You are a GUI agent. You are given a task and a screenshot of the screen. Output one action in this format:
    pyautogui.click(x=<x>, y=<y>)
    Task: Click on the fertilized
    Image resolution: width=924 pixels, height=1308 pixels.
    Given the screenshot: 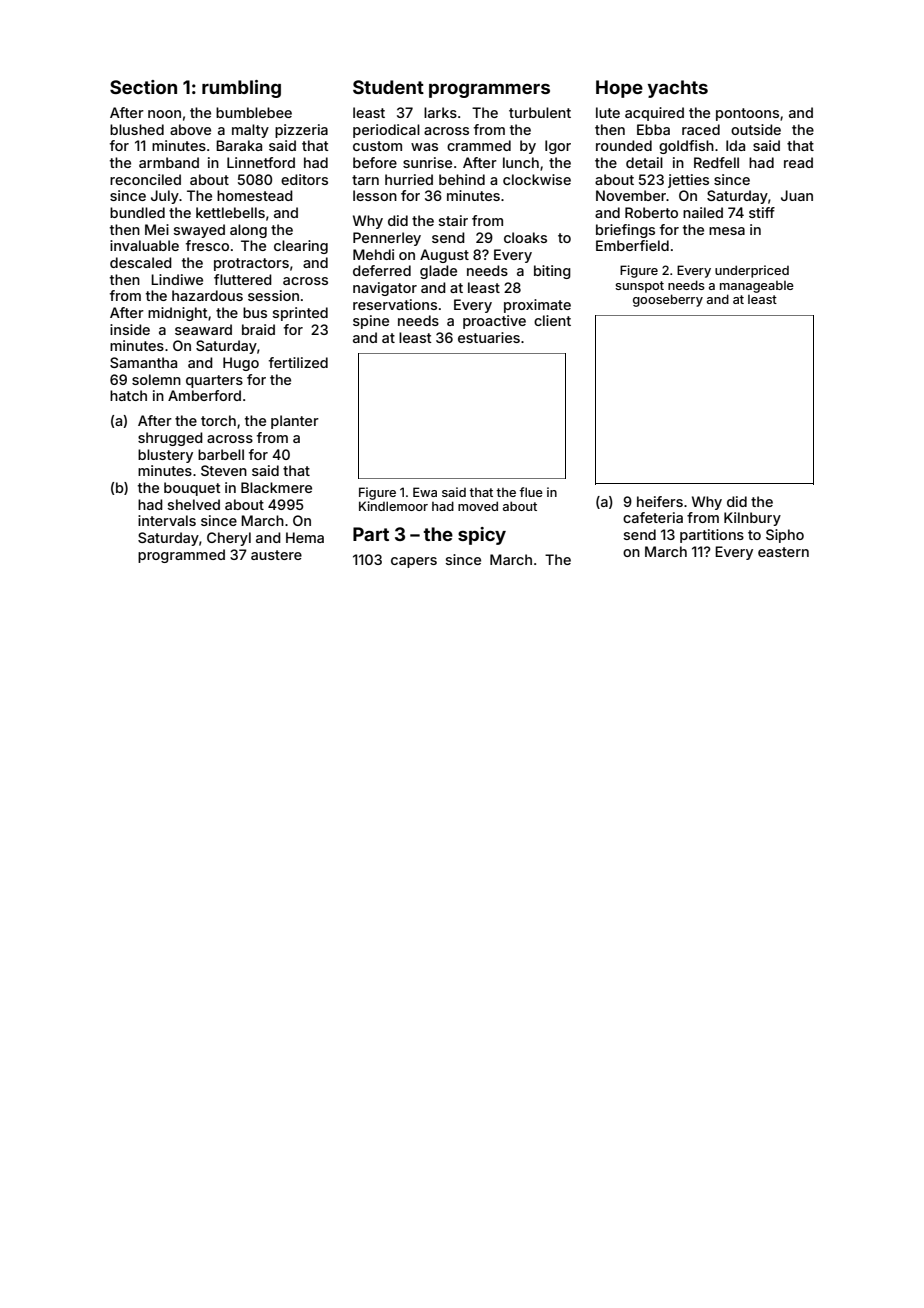 What is the action you would take?
    pyautogui.click(x=298, y=362)
